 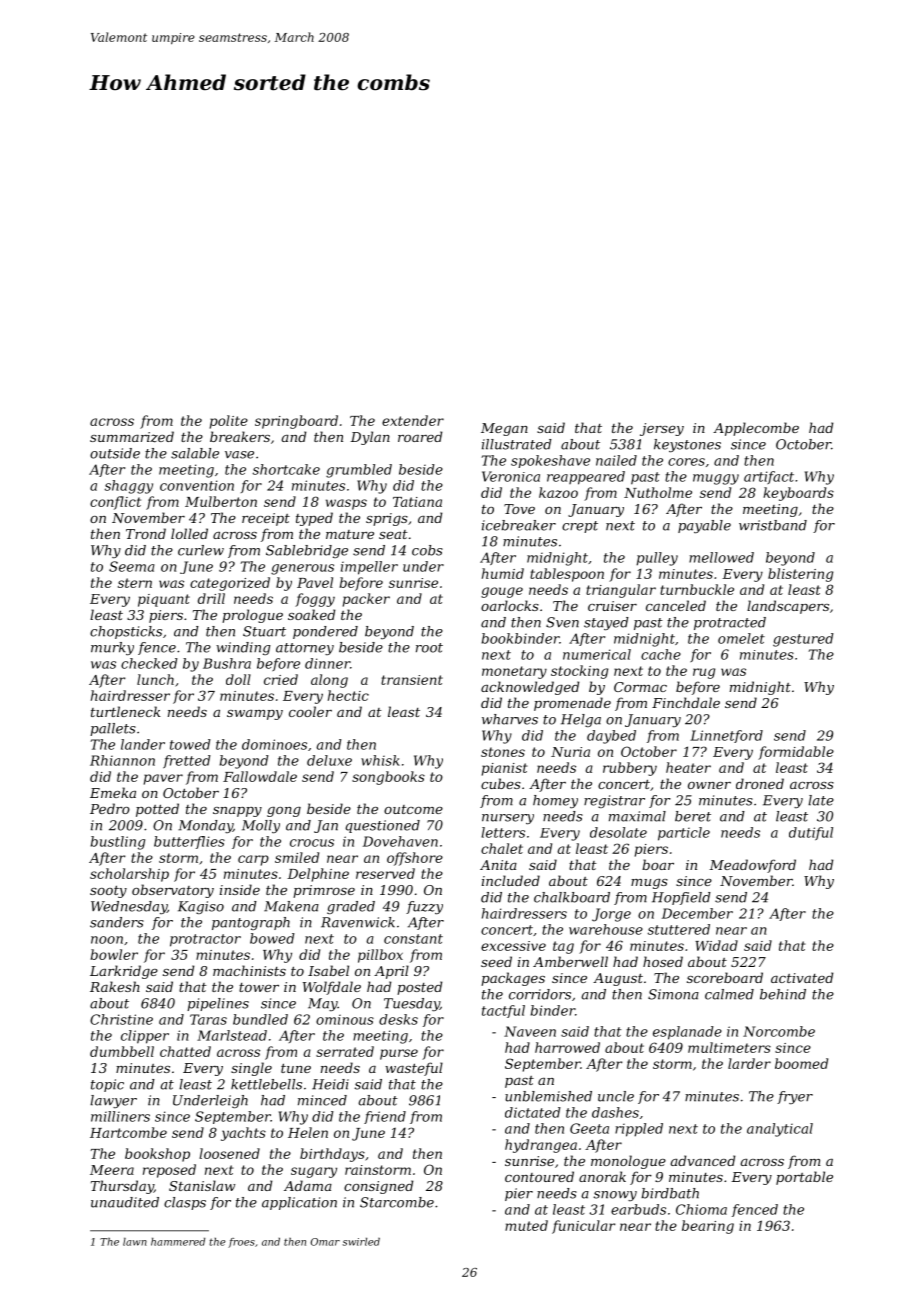 I want to click on crept, so click(x=580, y=527).
